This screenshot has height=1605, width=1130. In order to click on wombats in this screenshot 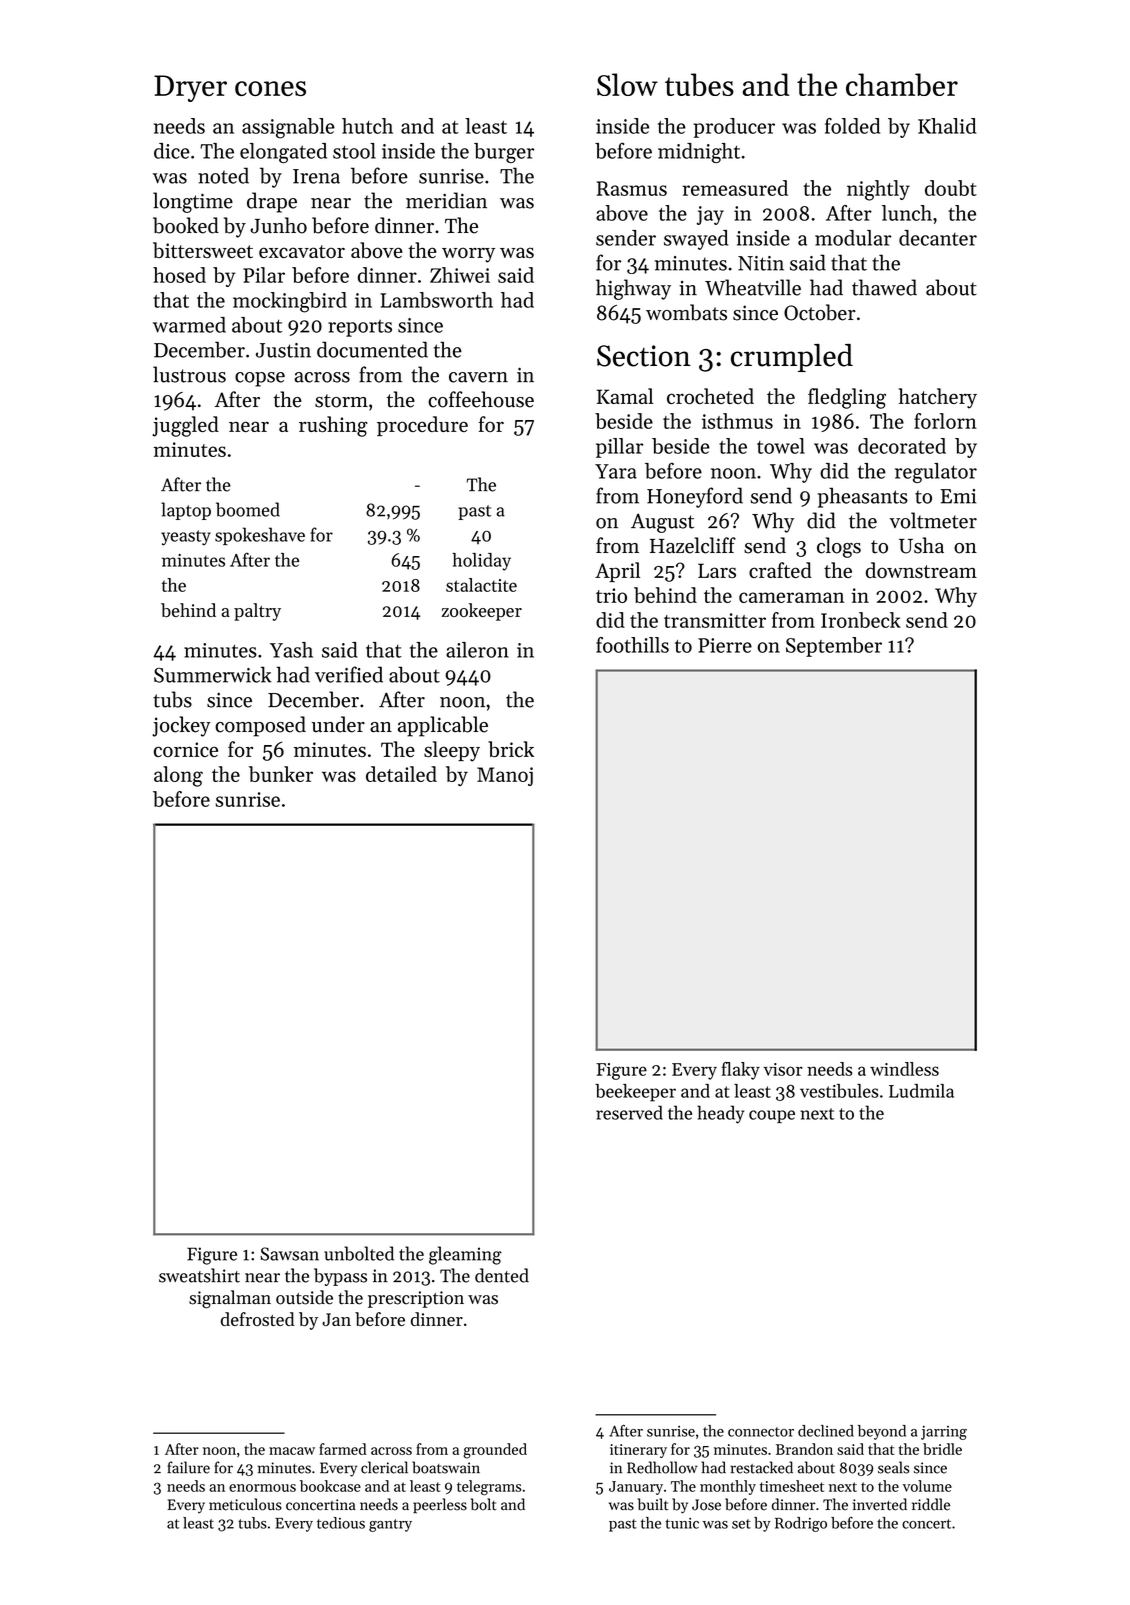, I will do `click(686, 312)`.
